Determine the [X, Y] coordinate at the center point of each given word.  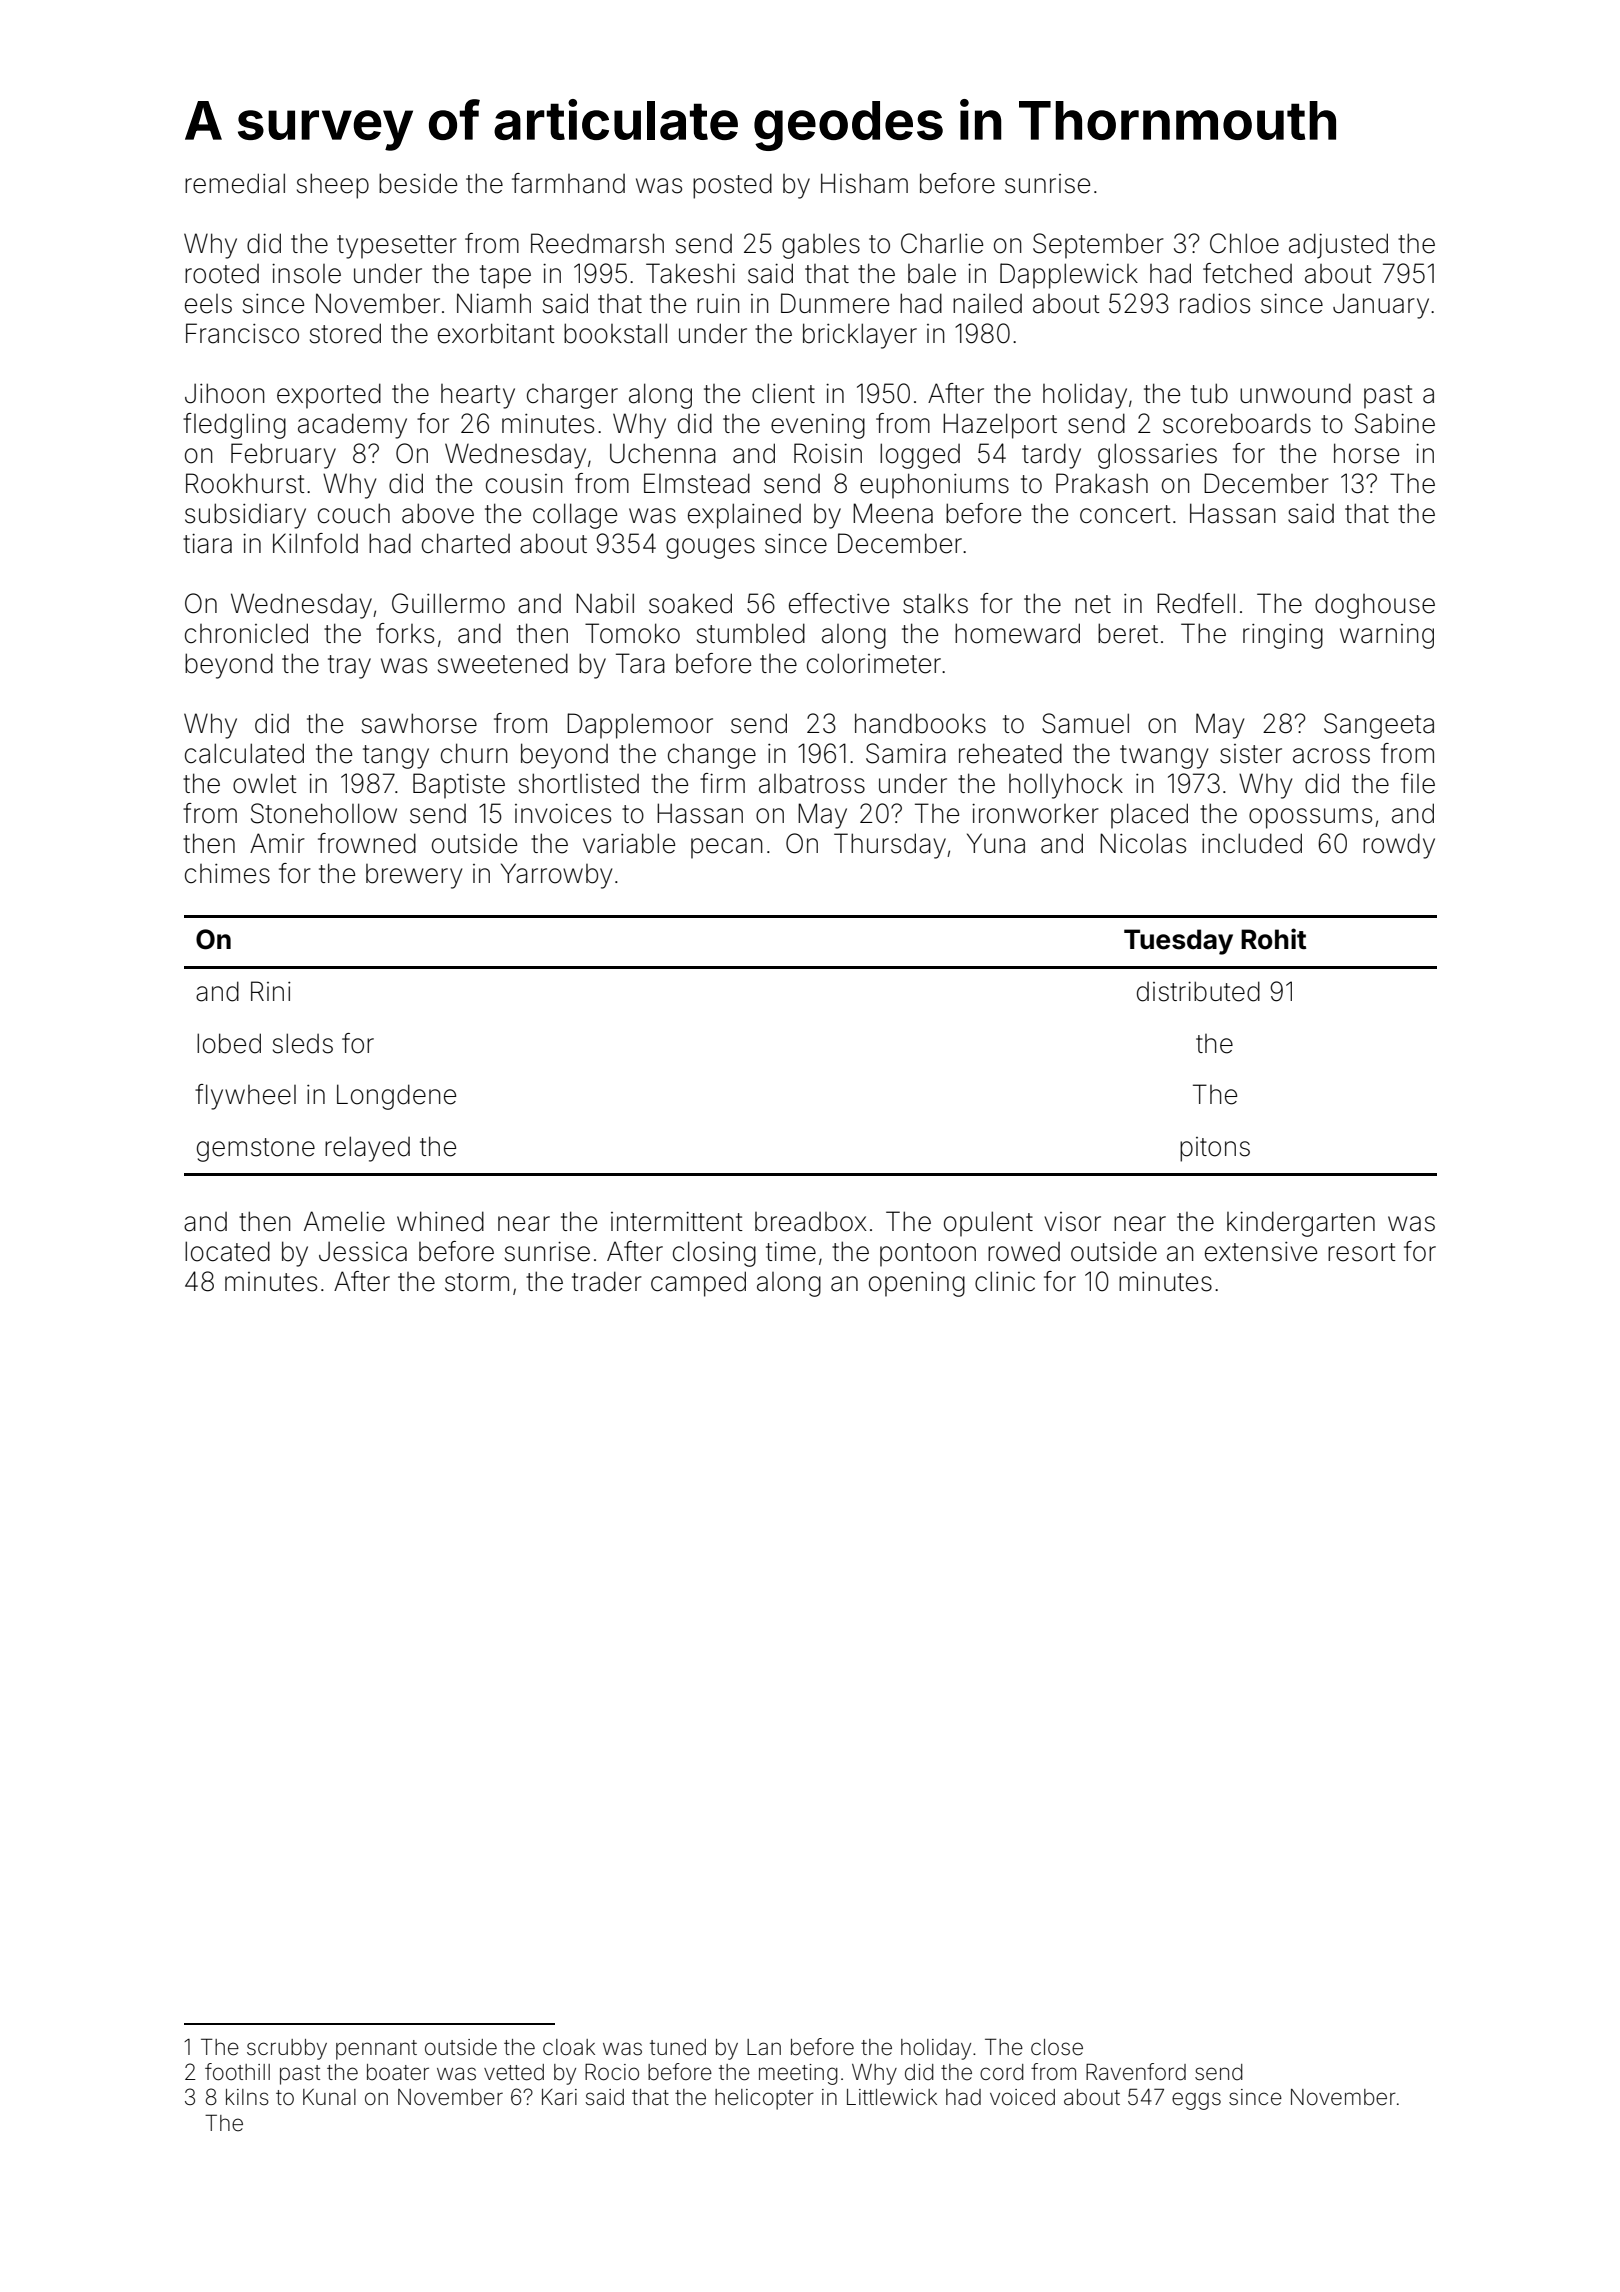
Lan [764, 2047]
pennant [376, 2050]
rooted [222, 274]
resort [1362, 1252]
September [1098, 246]
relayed [367, 1149]
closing [714, 1254]
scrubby [287, 2049]
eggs [1196, 2101]
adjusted [1338, 246]
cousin [524, 484]
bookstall [615, 333]
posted [732, 186]
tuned [678, 2047]
